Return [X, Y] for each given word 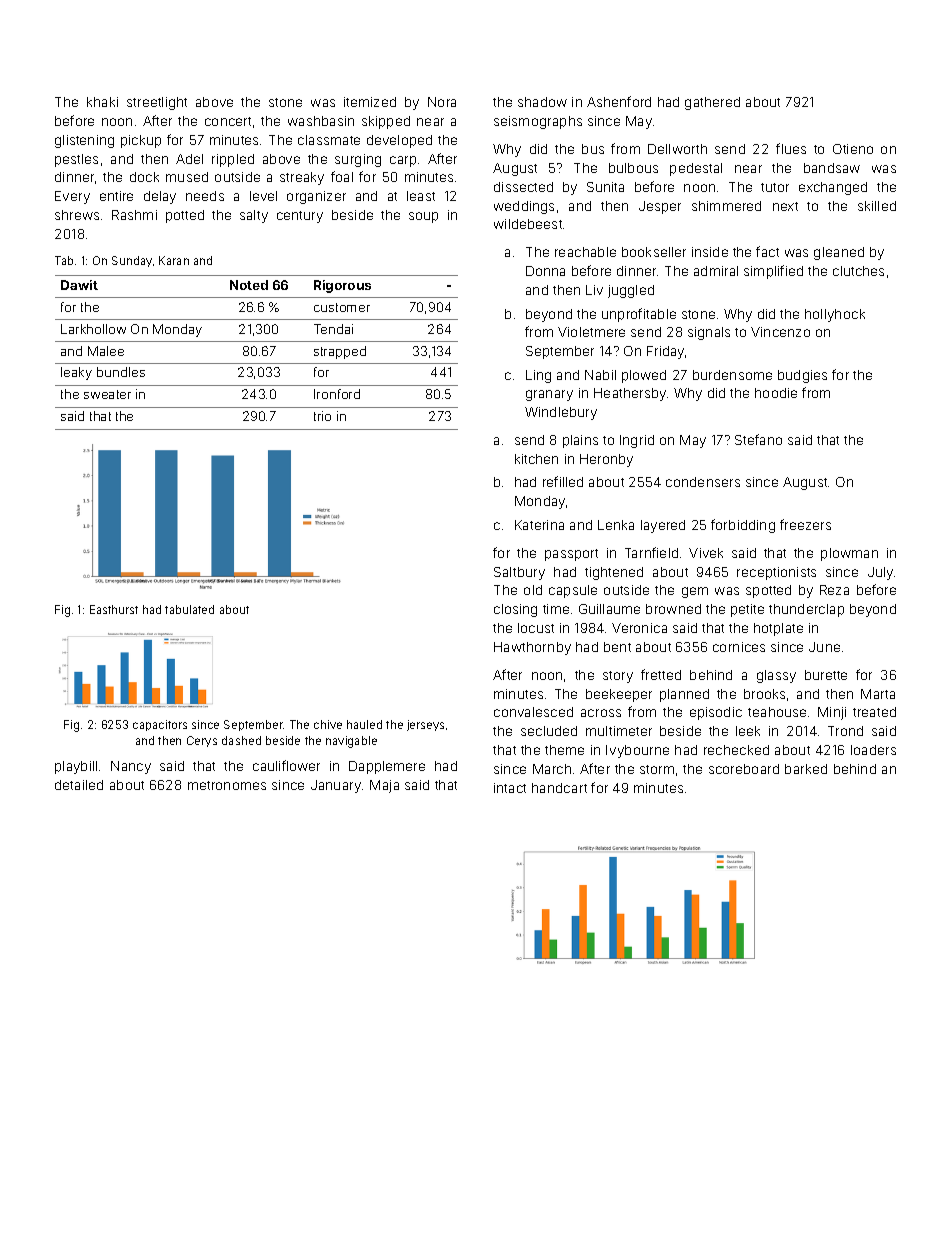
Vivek [706, 553]
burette [826, 675]
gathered [712, 103]
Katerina [539, 525]
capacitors [160, 725]
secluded [549, 731]
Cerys [202, 741]
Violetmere [591, 332]
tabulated [189, 609]
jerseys [425, 725]
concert [228, 121]
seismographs [538, 122]
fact [767, 251]
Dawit [79, 285]
